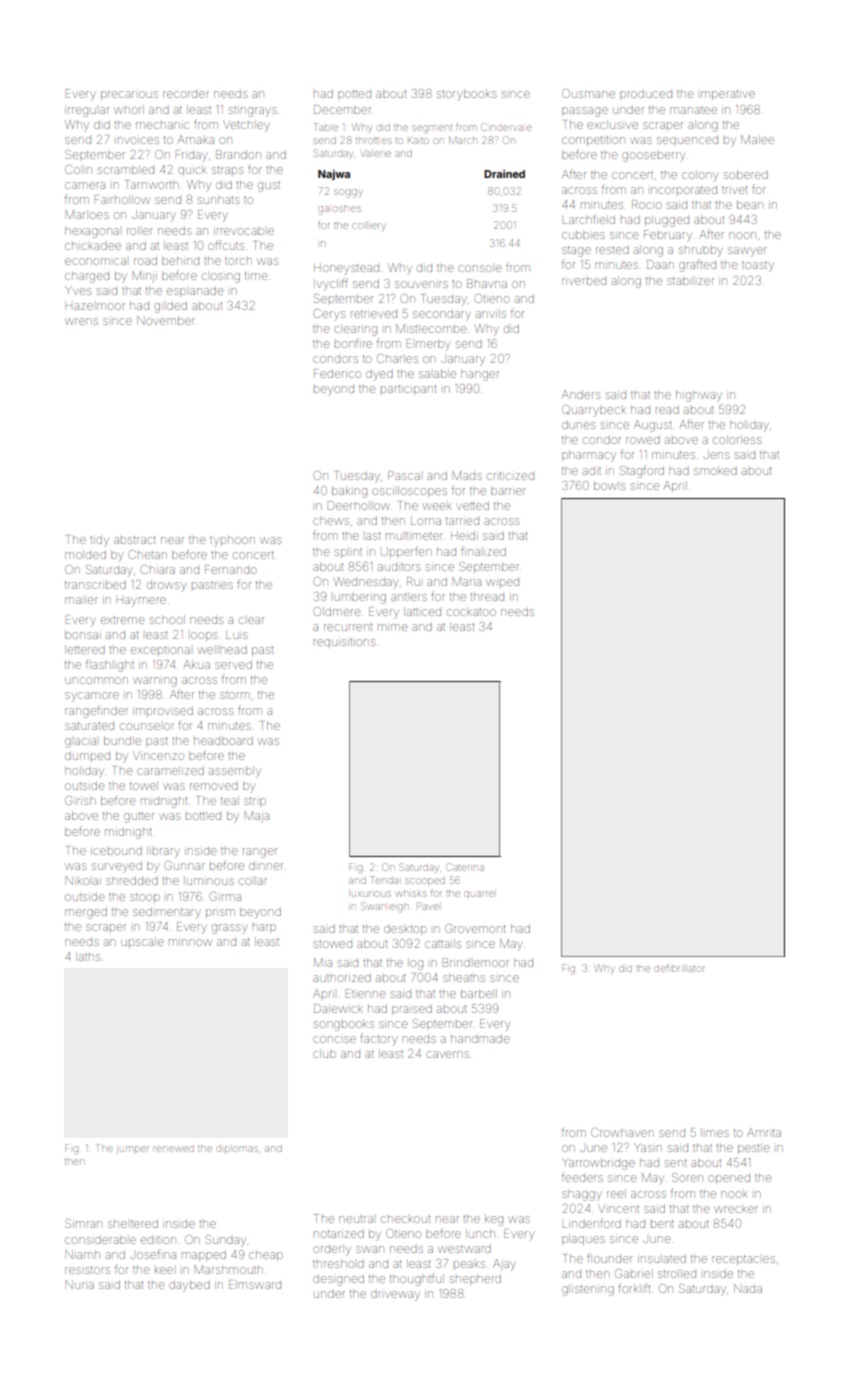 The height and width of the screenshot is (1400, 849). What do you see at coordinates (475, 1279) in the screenshot?
I see `shepherd` at bounding box center [475, 1279].
